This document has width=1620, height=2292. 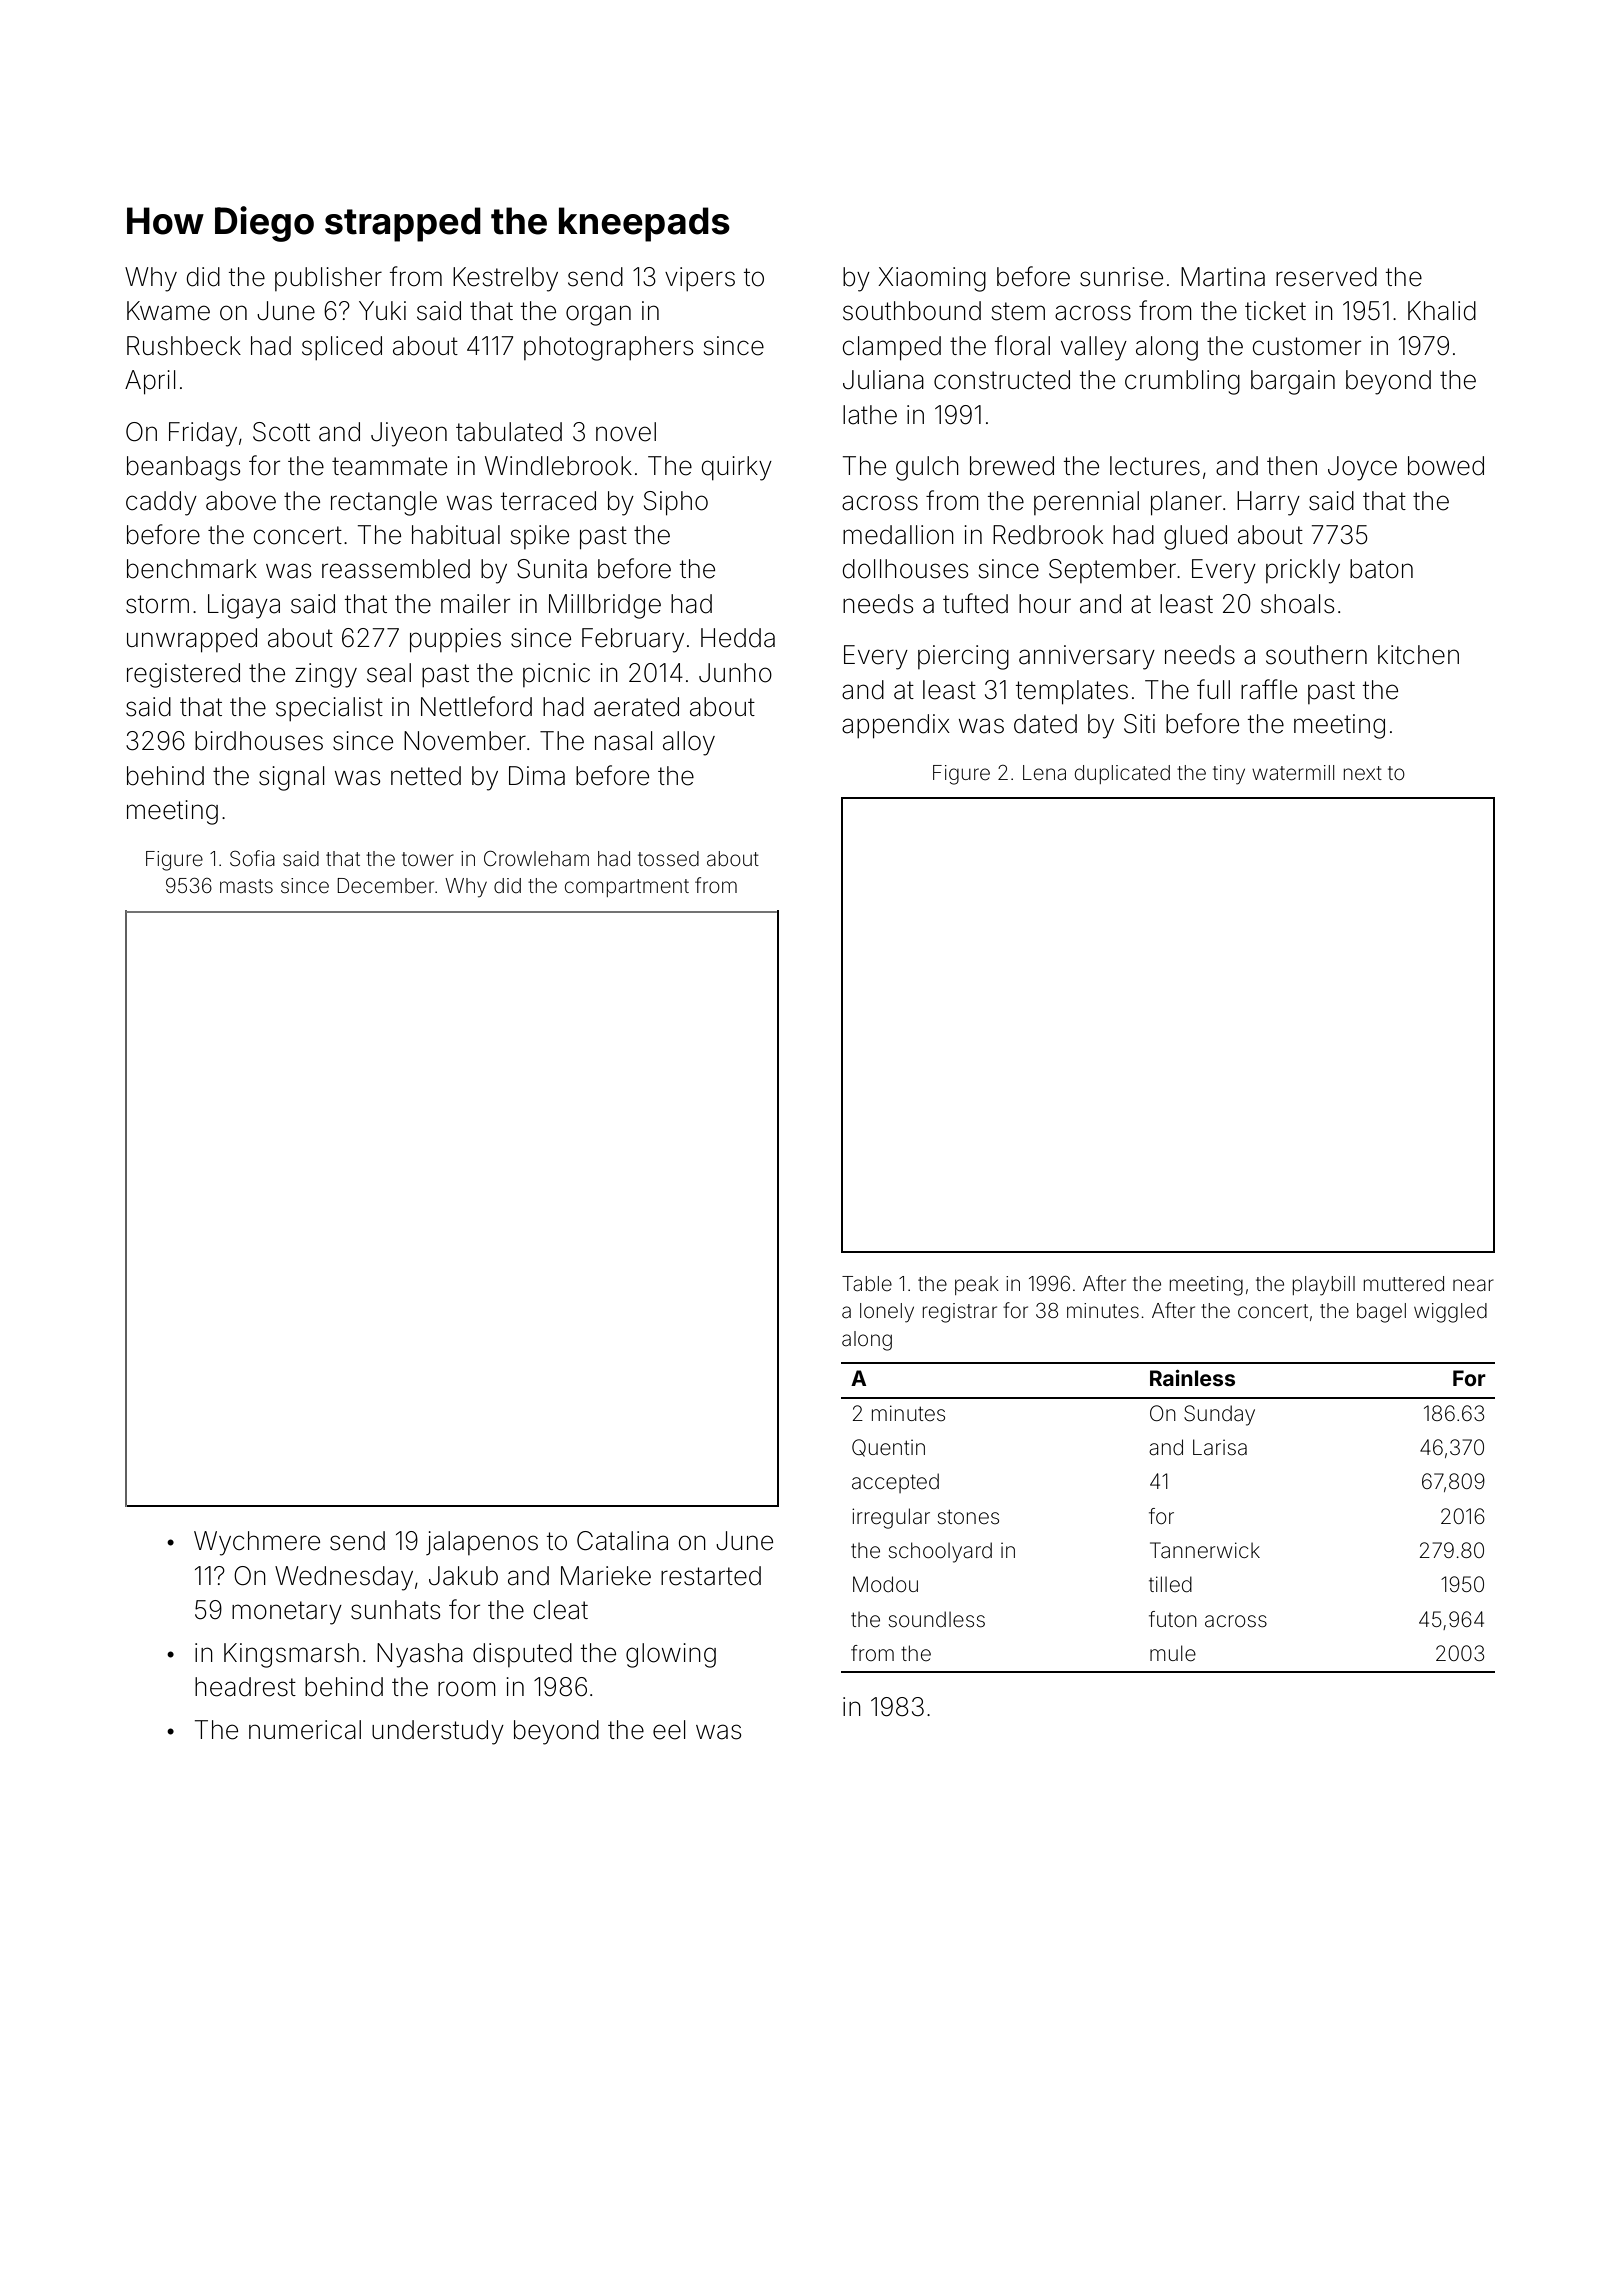 What do you see at coordinates (192, 640) in the document?
I see `unwrapped` at bounding box center [192, 640].
